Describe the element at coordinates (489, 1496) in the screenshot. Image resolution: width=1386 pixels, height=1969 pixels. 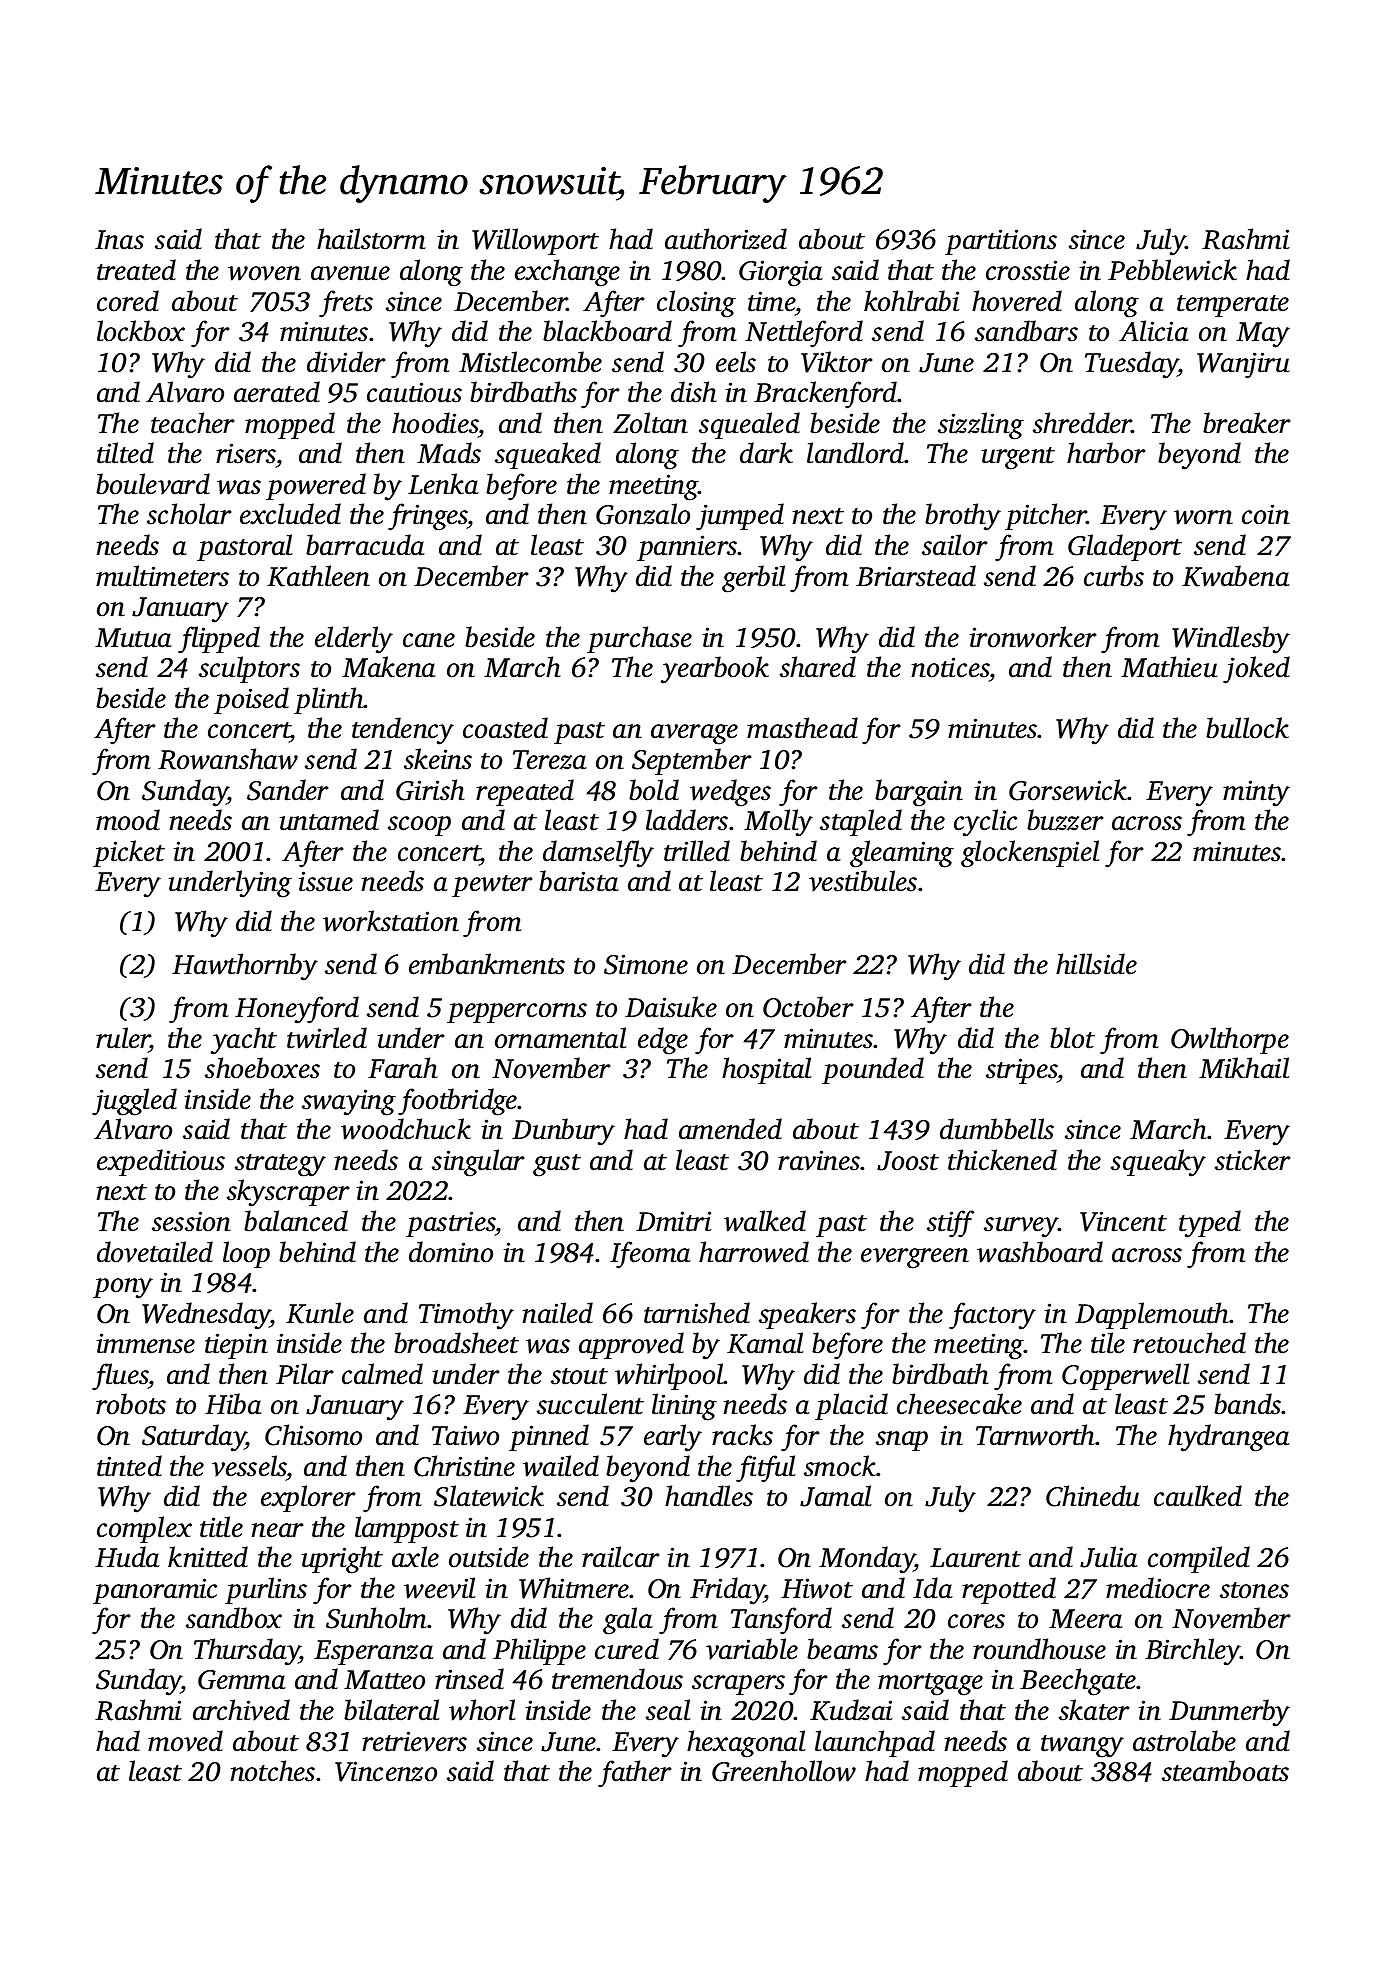
I see `Slatewick` at that location.
